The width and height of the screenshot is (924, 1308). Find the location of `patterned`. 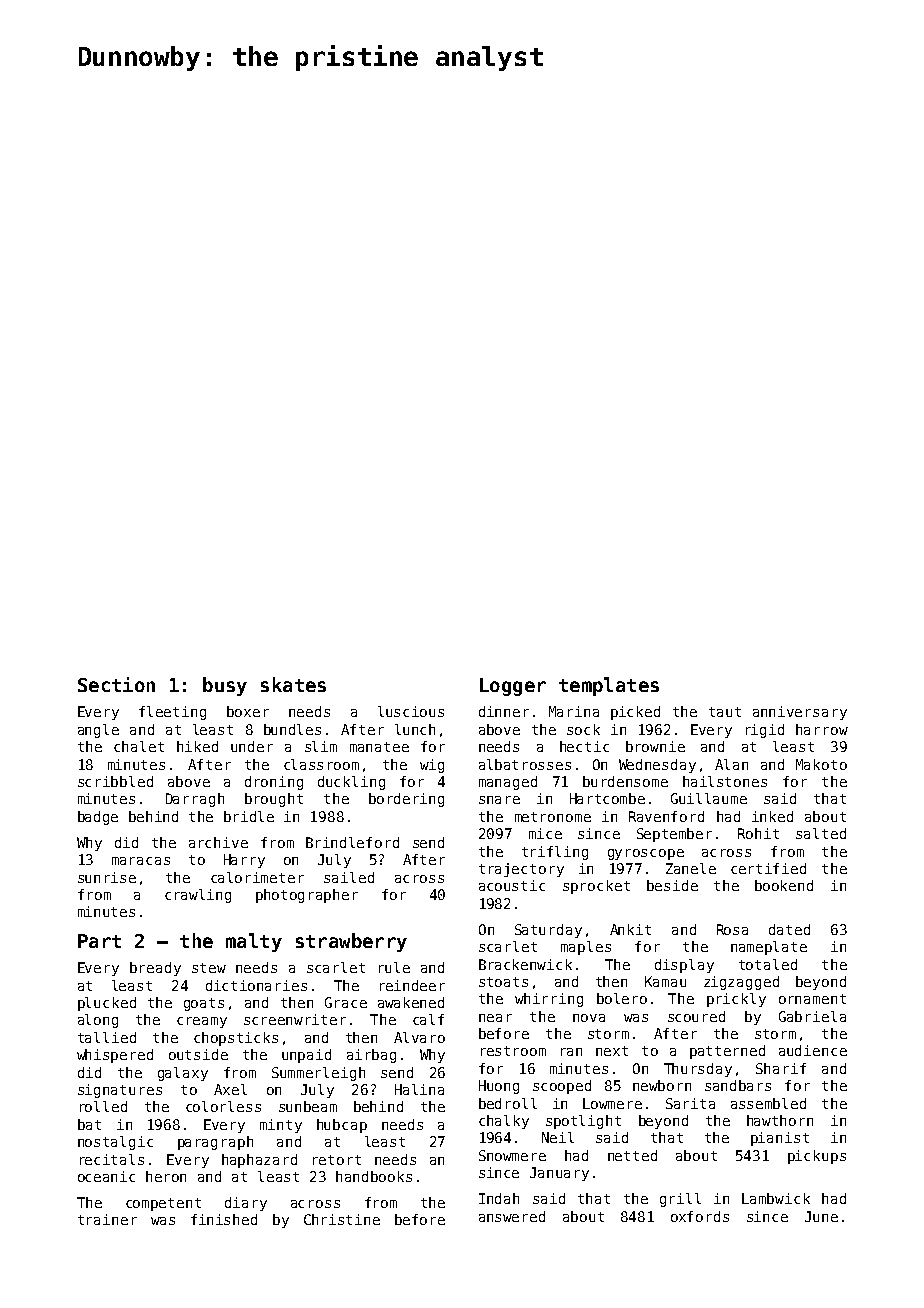

patterned is located at coordinates (727, 1052).
